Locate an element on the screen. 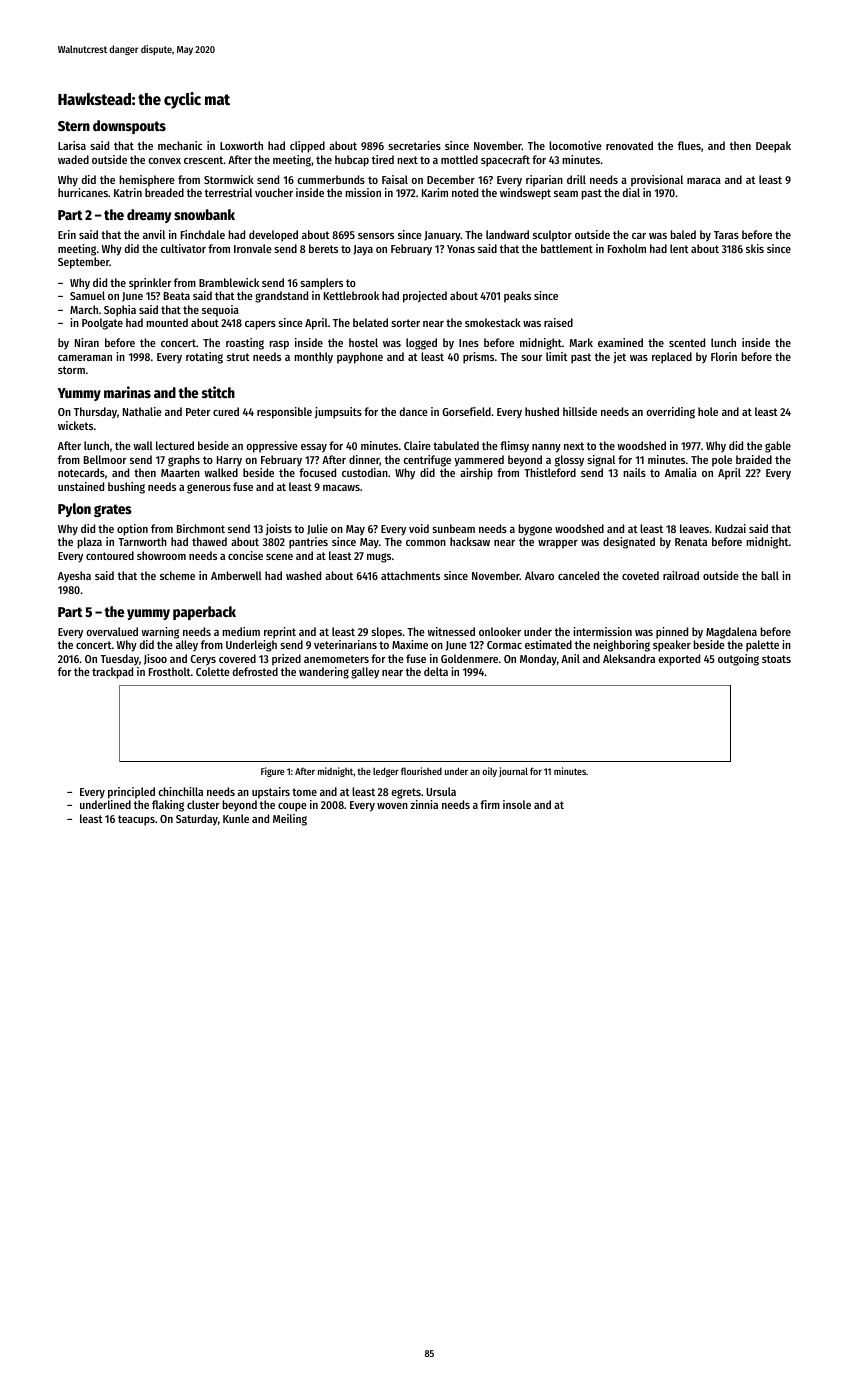 The image size is (849, 1400). locomotive is located at coordinates (575, 145).
